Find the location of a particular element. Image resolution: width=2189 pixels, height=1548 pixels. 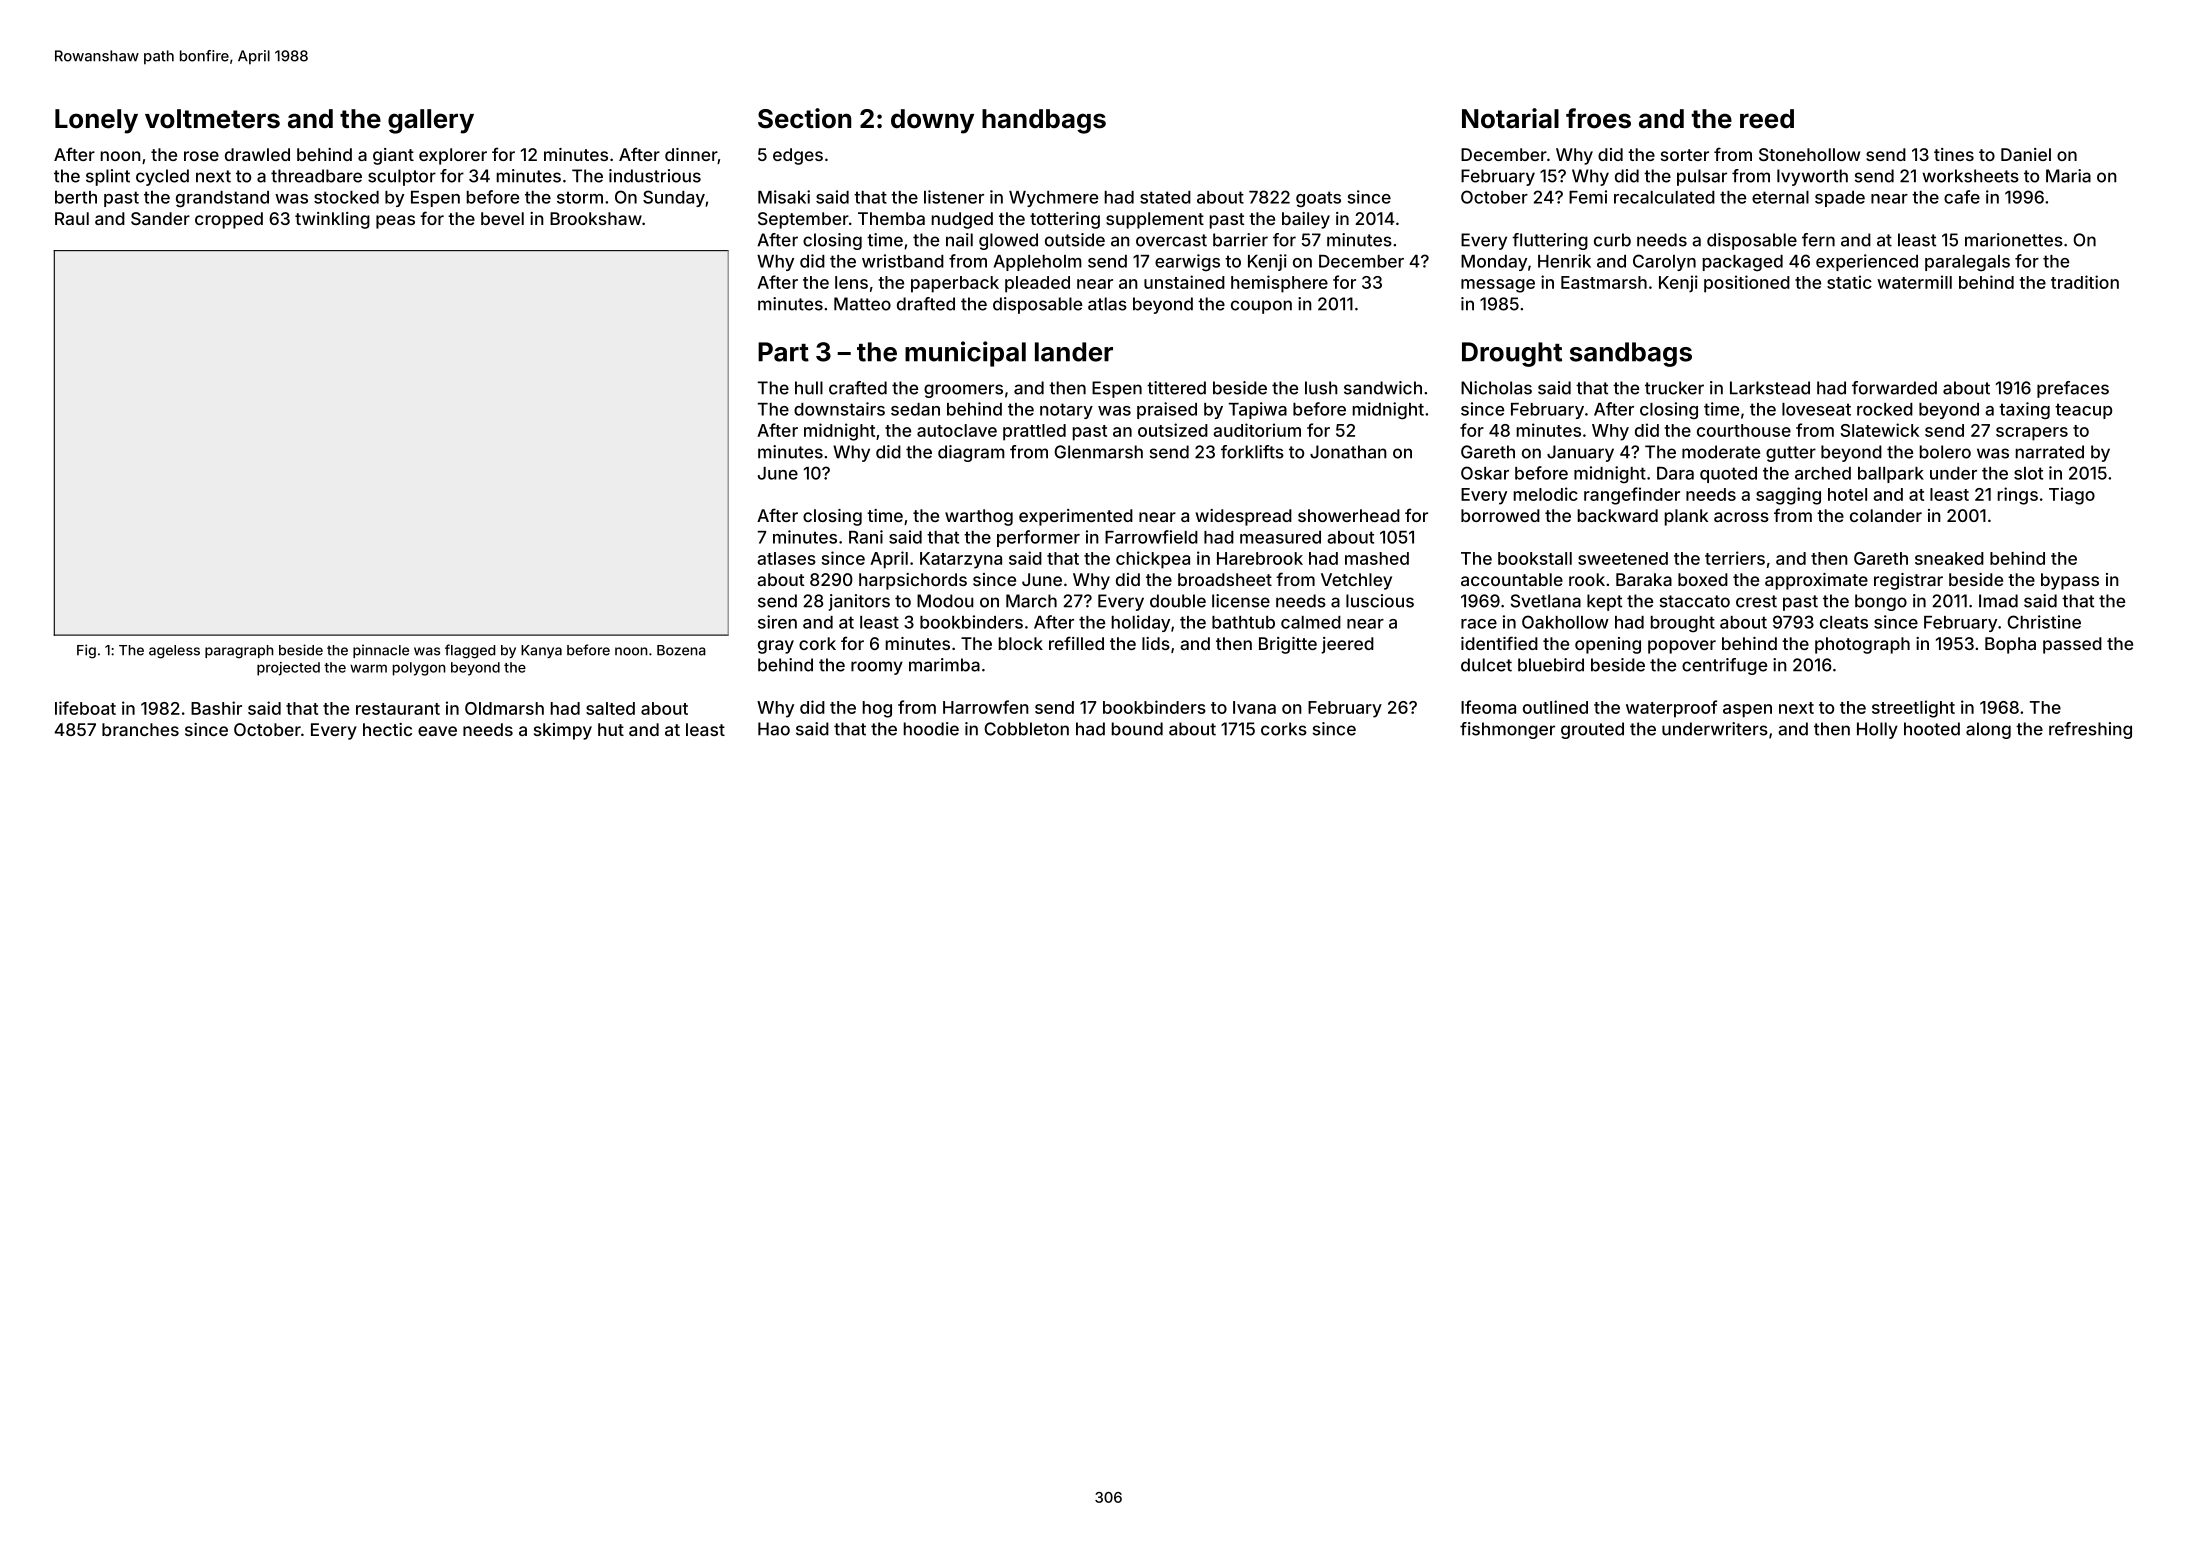

auditorium is located at coordinates (1257, 430).
